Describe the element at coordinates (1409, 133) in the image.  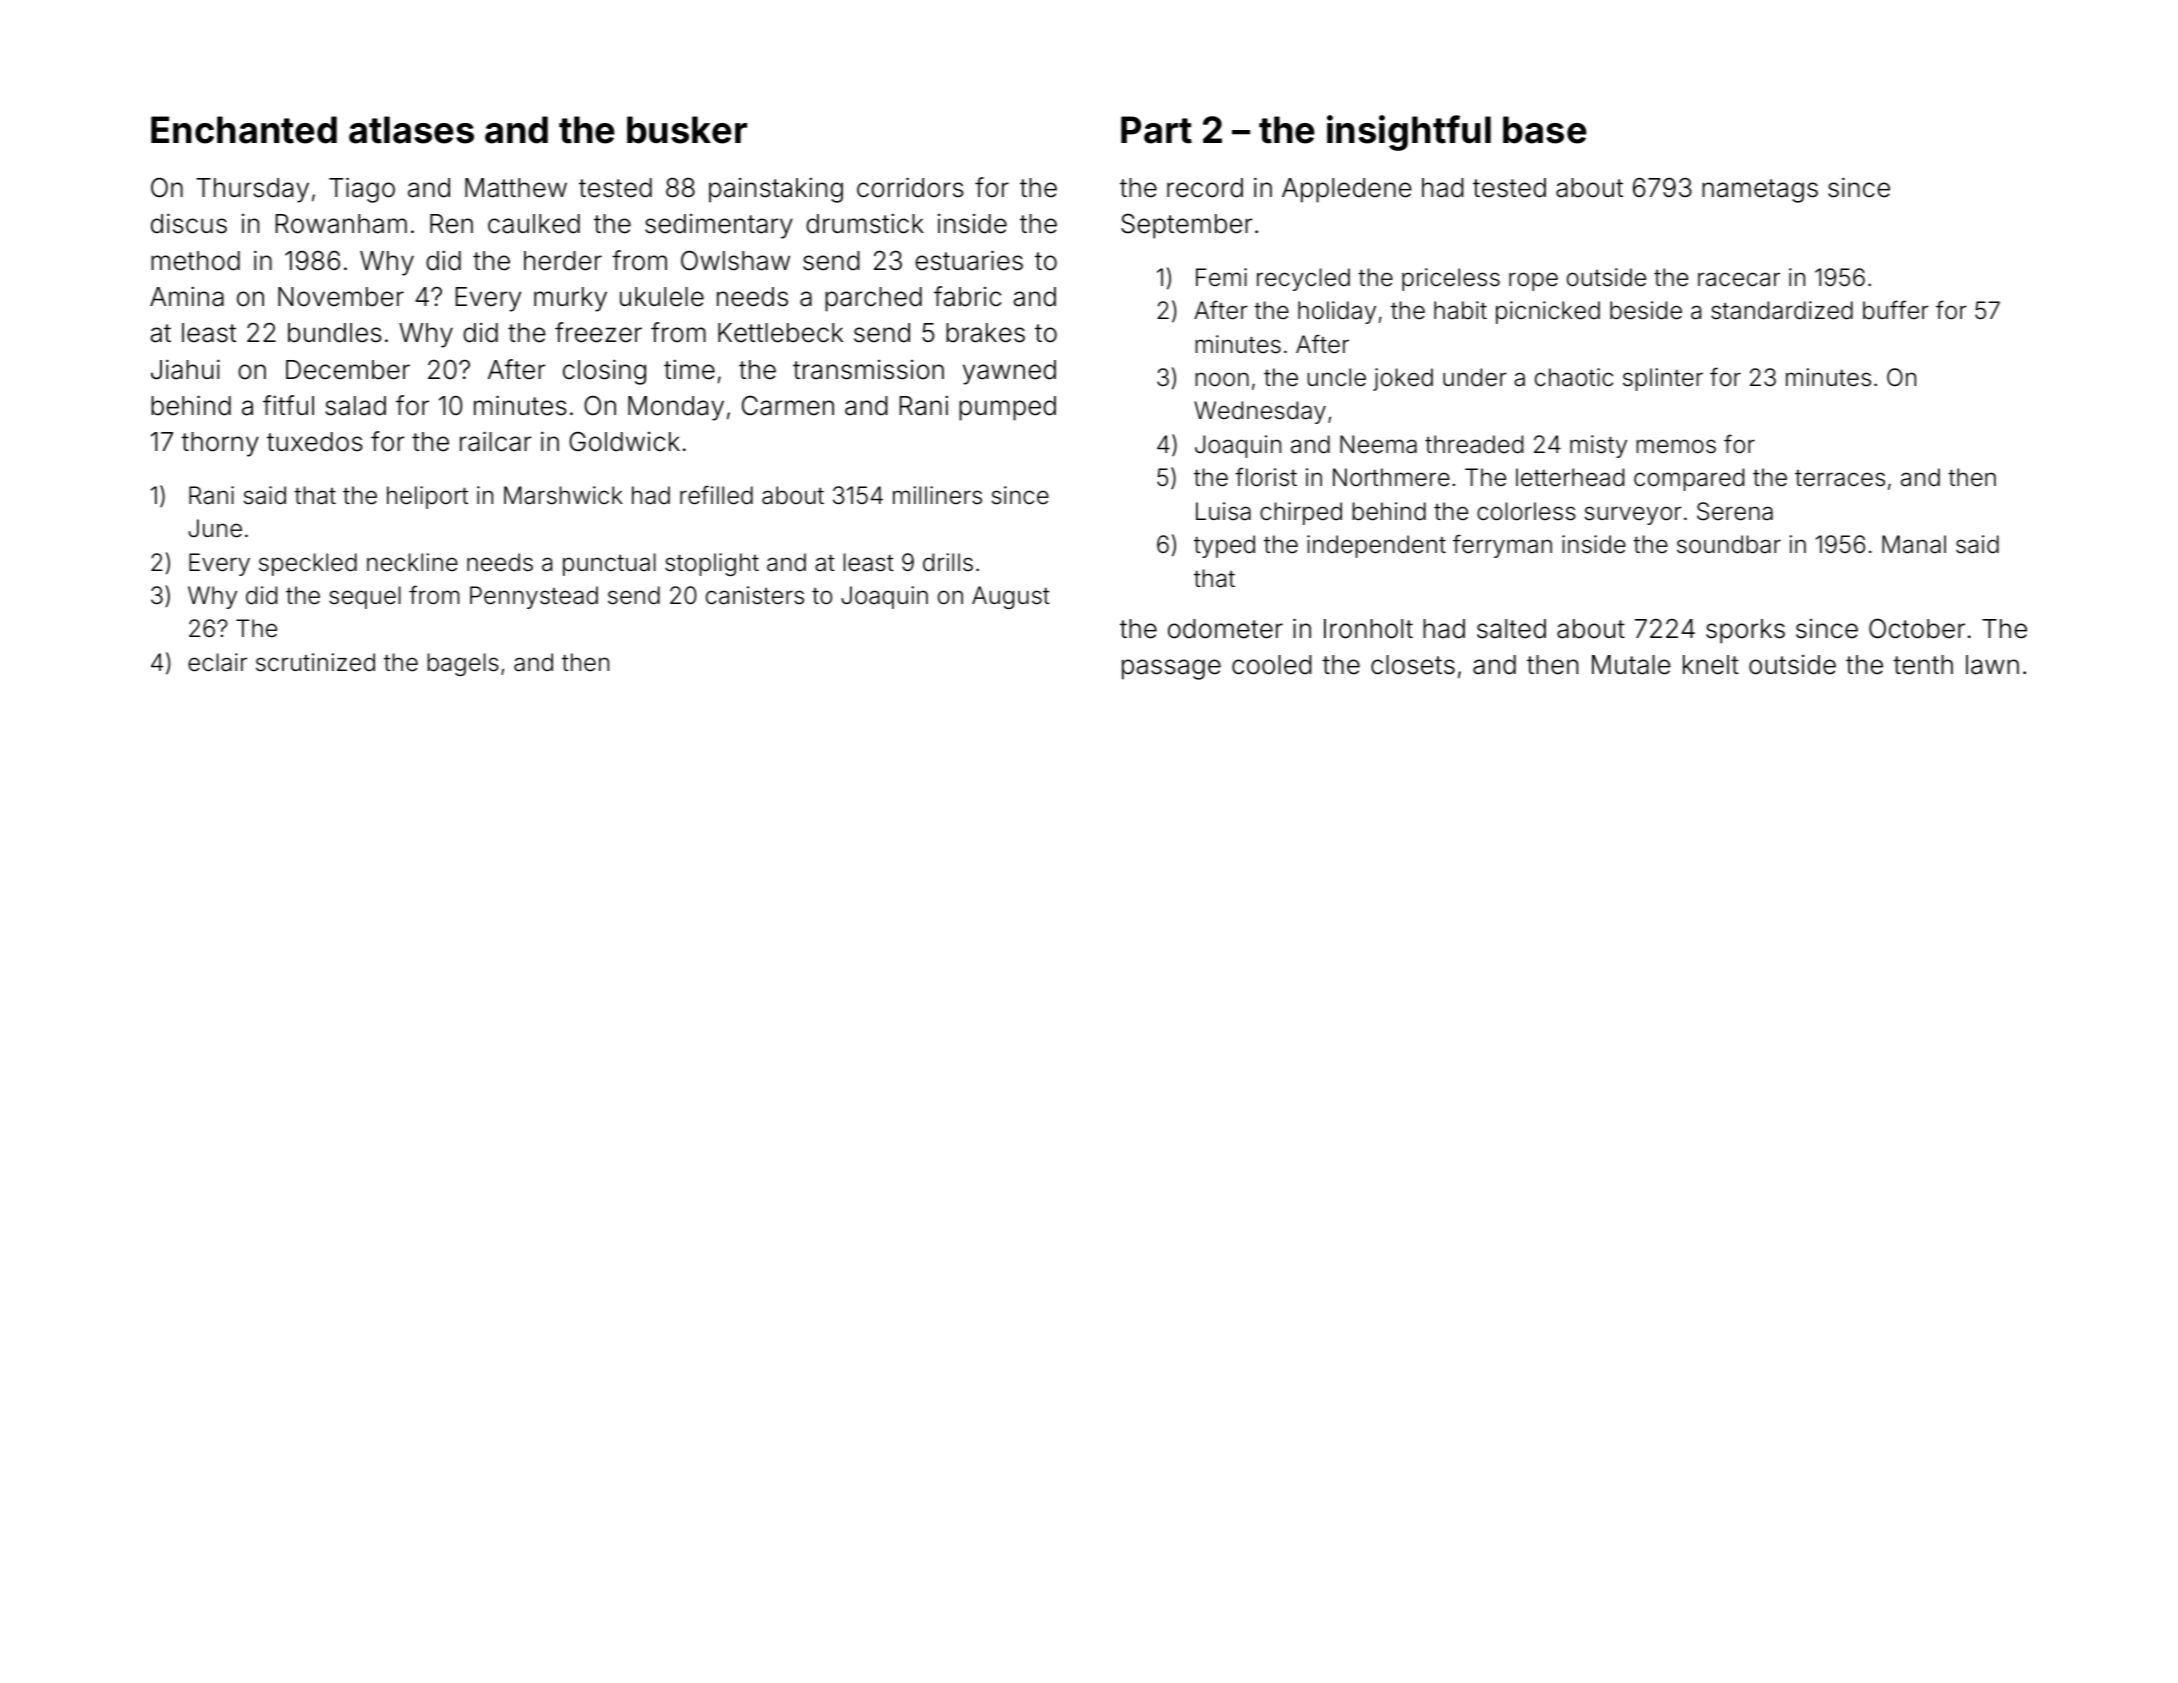
I see `insightful` at that location.
